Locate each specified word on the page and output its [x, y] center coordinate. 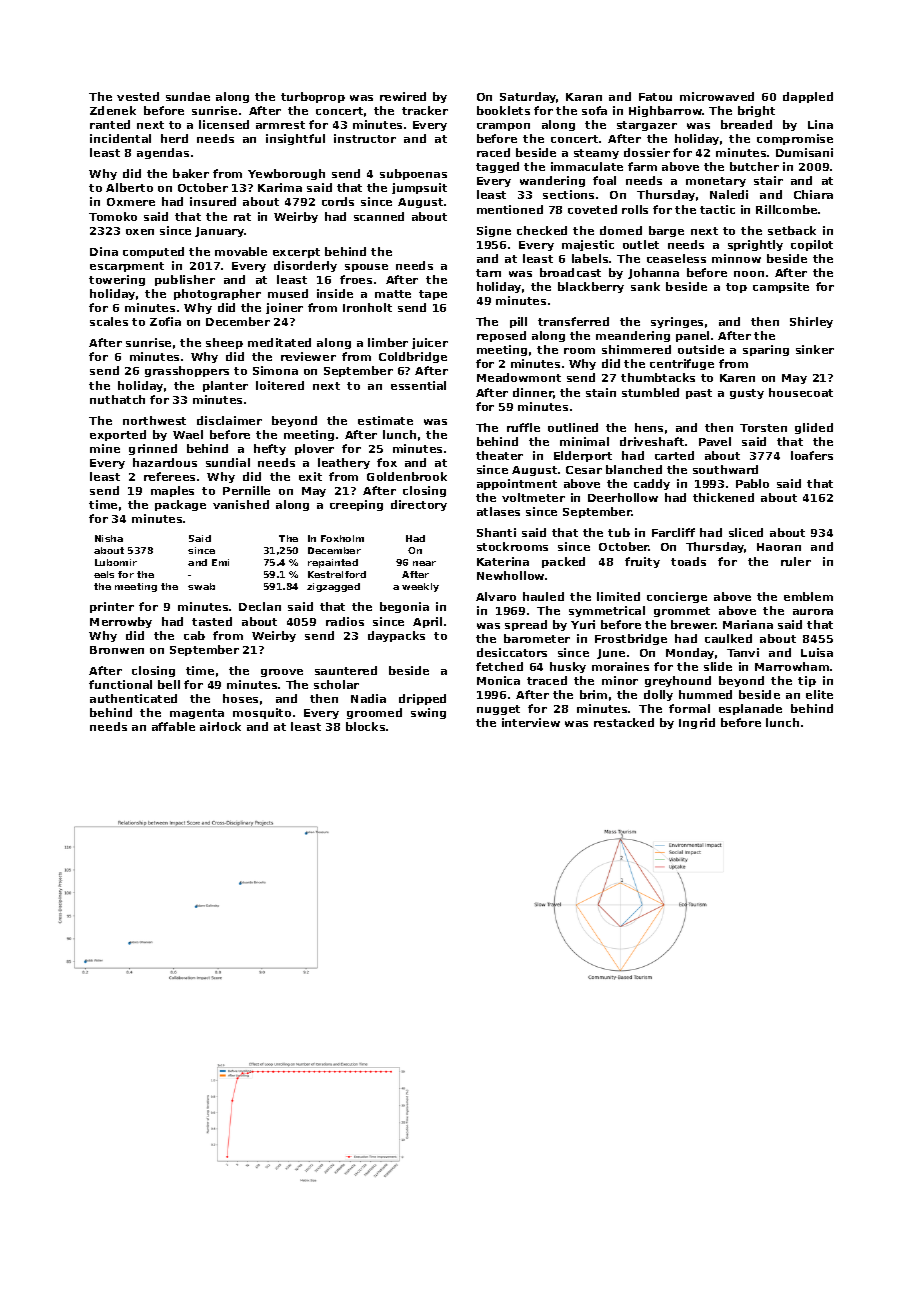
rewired [403, 96]
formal [689, 708]
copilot [812, 245]
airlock [220, 726]
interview [531, 722]
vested [138, 96]
